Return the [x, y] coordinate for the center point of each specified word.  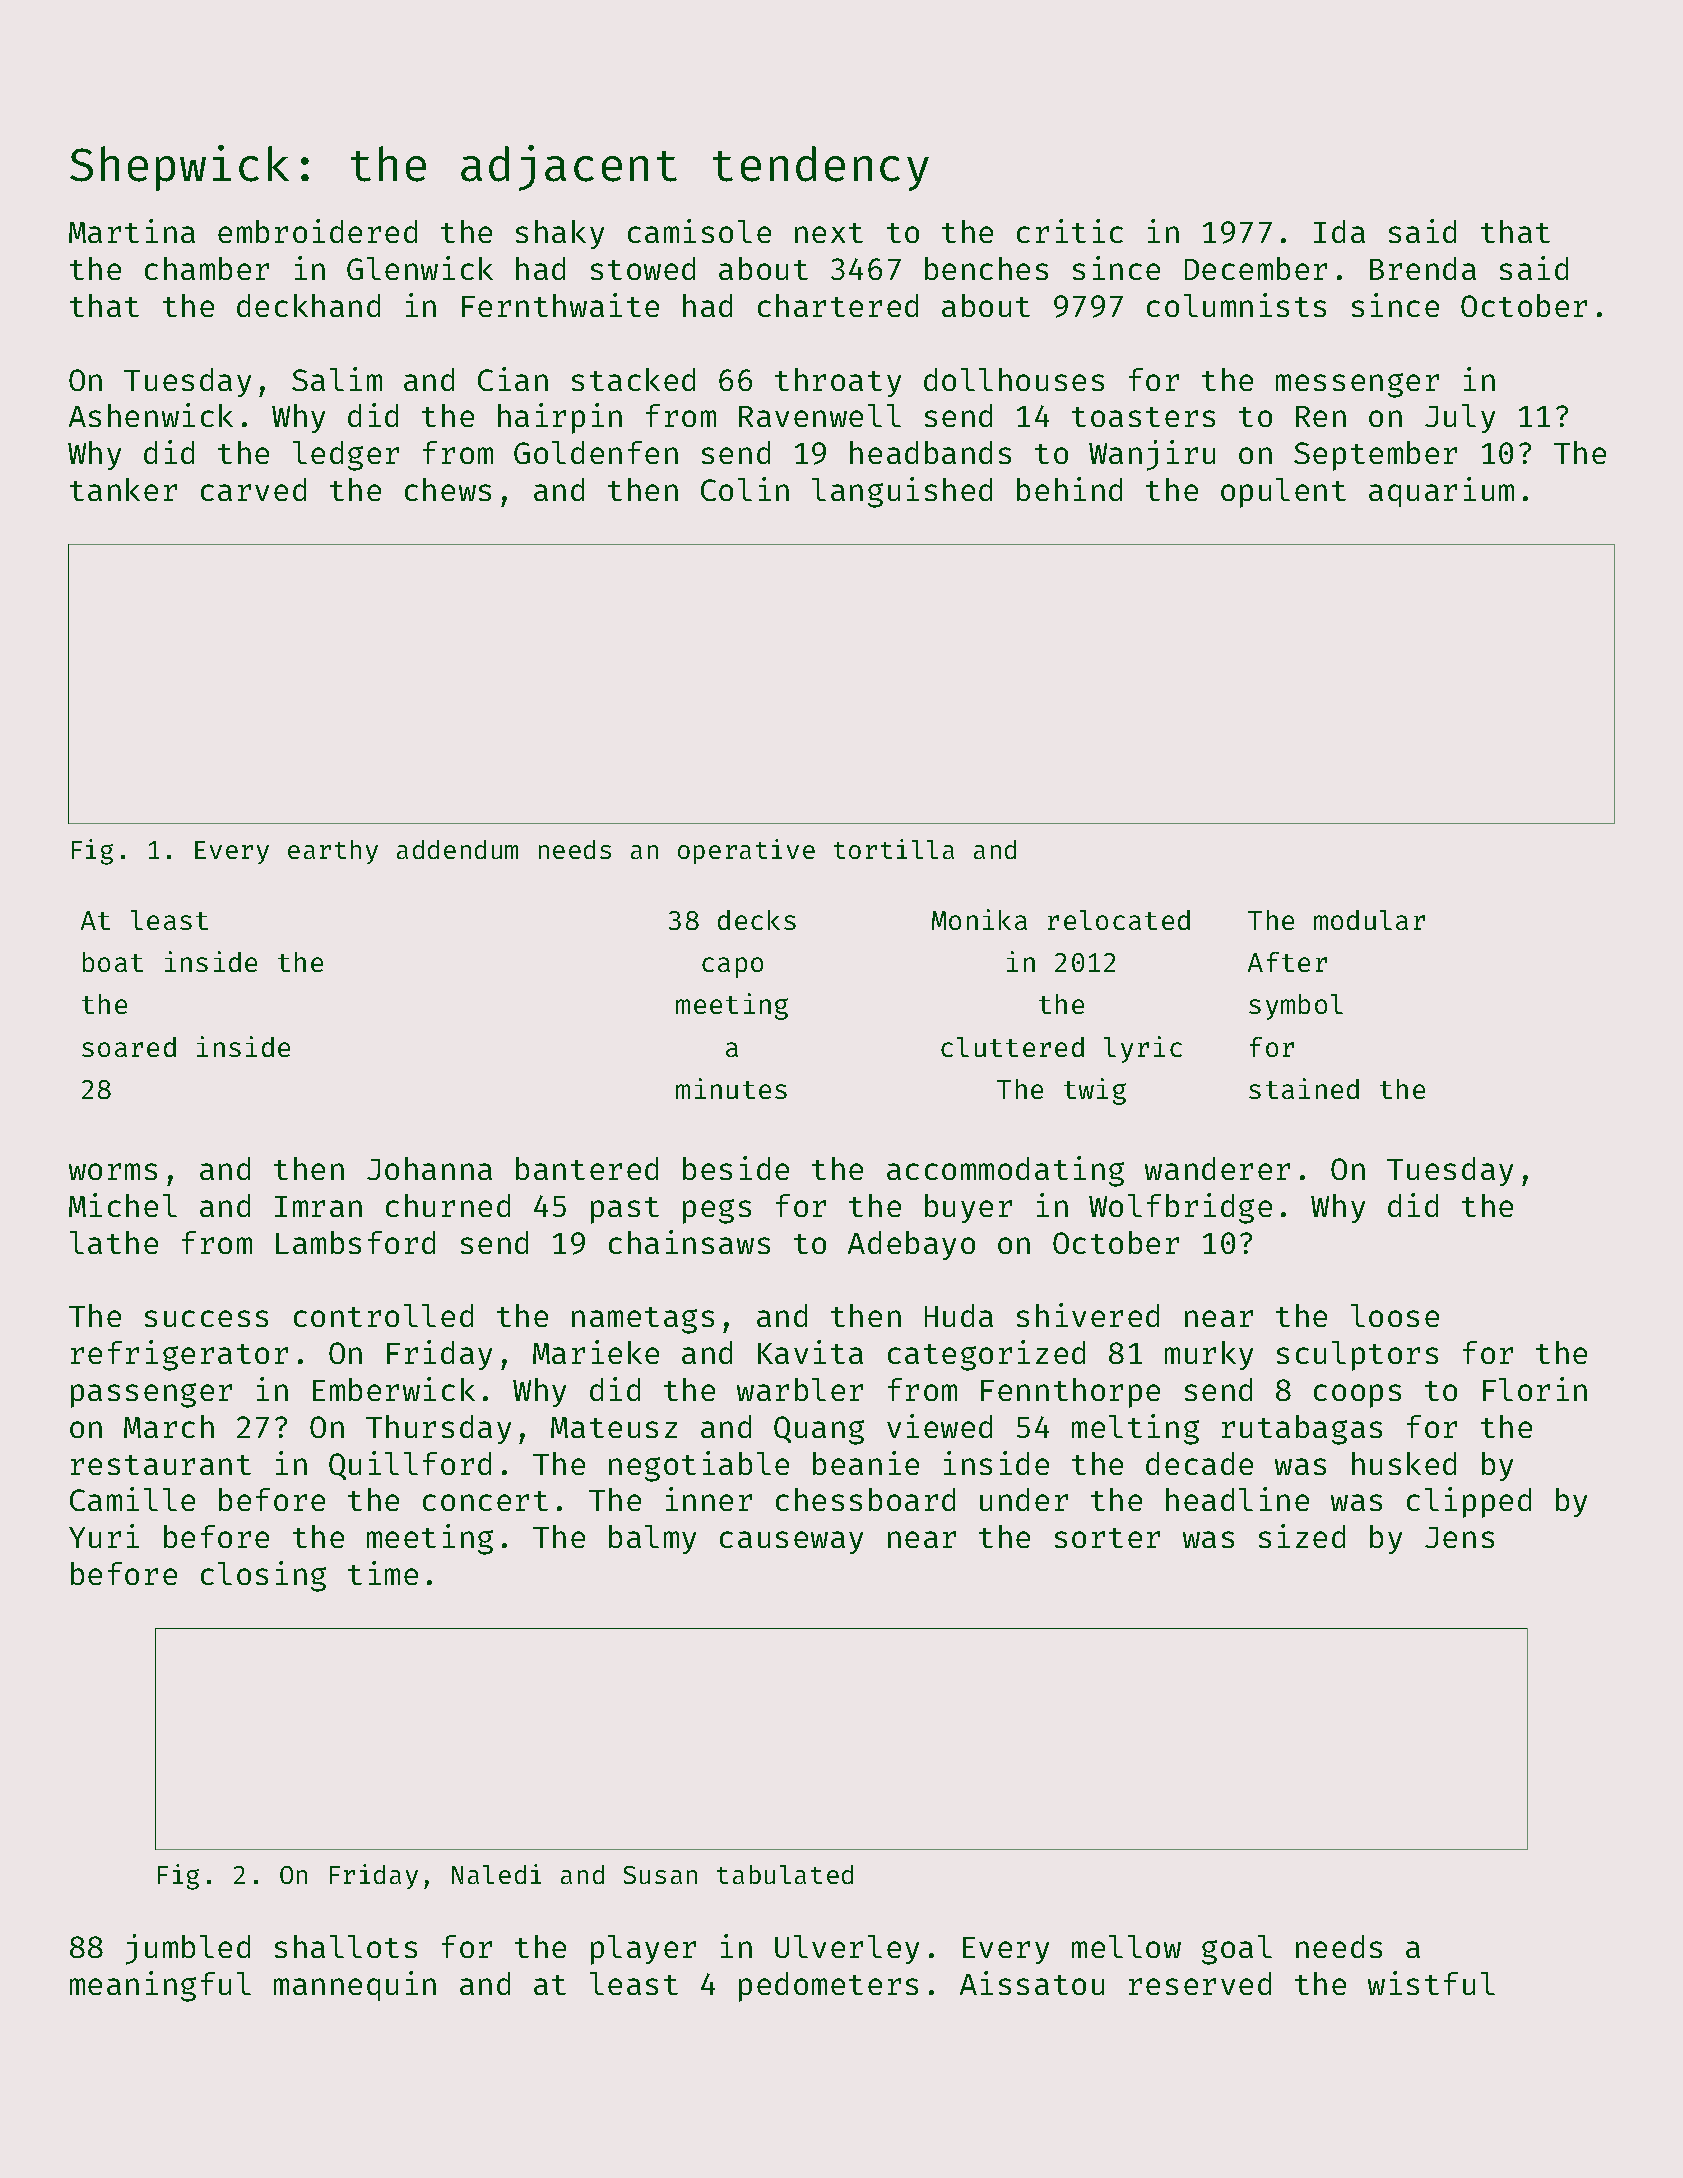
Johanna [429, 1168]
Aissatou [1032, 1983]
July [1460, 418]
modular [1369, 920]
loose [1395, 1315]
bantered [587, 1168]
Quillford [410, 1465]
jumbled [188, 1949]
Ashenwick [151, 415]
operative [746, 851]
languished [902, 492]
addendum [457, 849]
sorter [1107, 1538]
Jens [1459, 1537]
